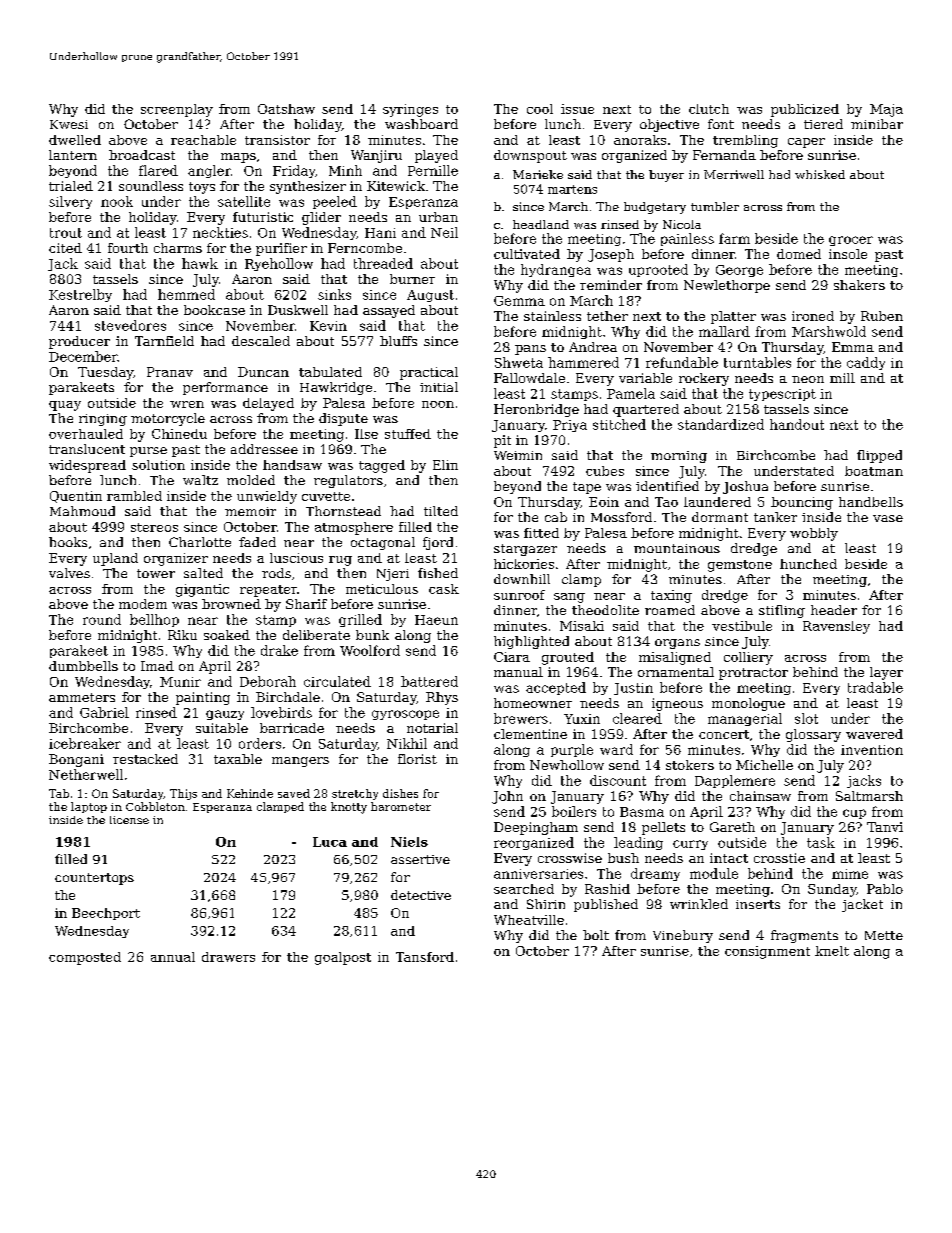  What do you see at coordinates (177, 110) in the screenshot?
I see `screenplay` at bounding box center [177, 110].
